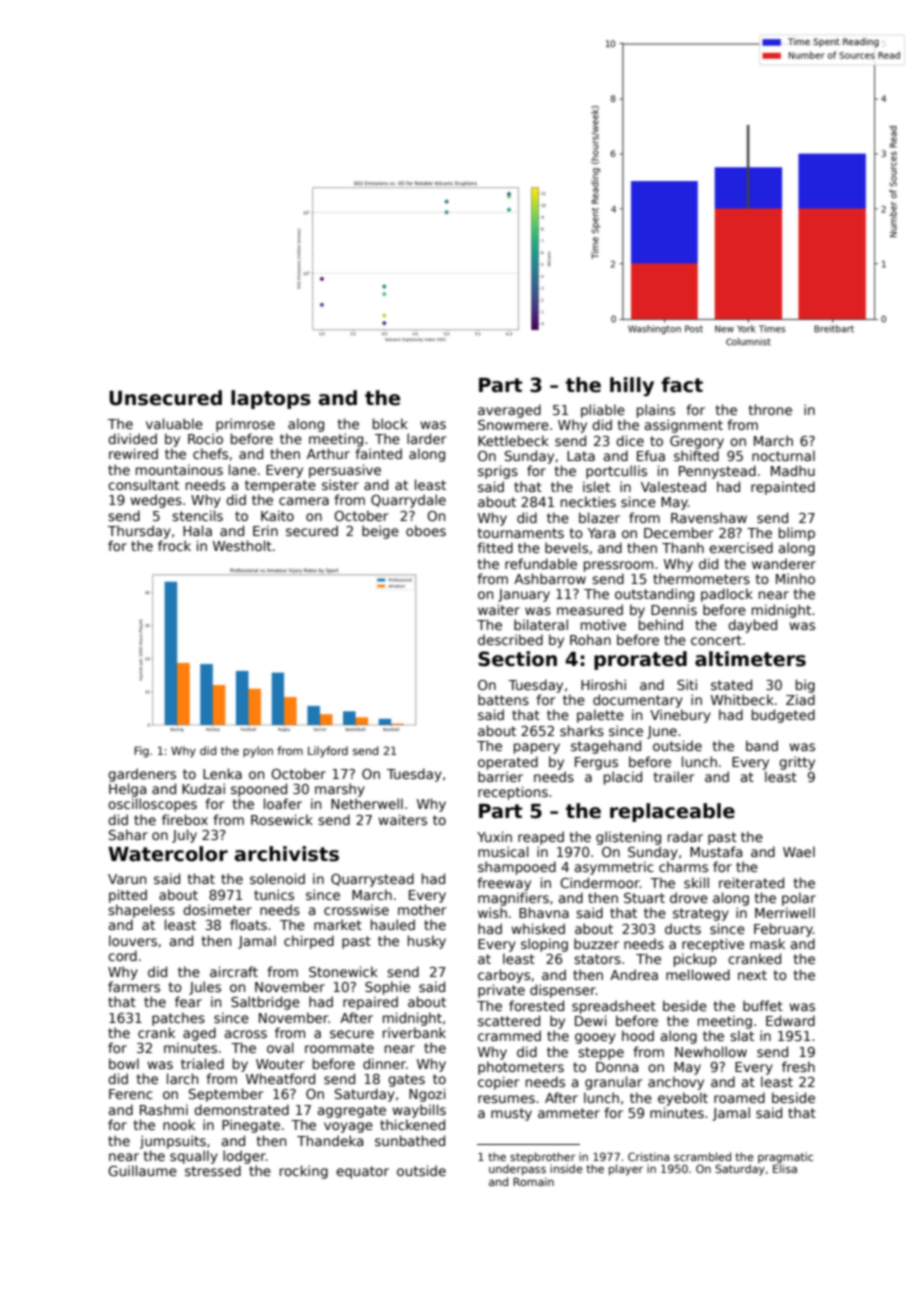 This page has width=924, height=1308. I want to click on fact, so click(682, 385).
